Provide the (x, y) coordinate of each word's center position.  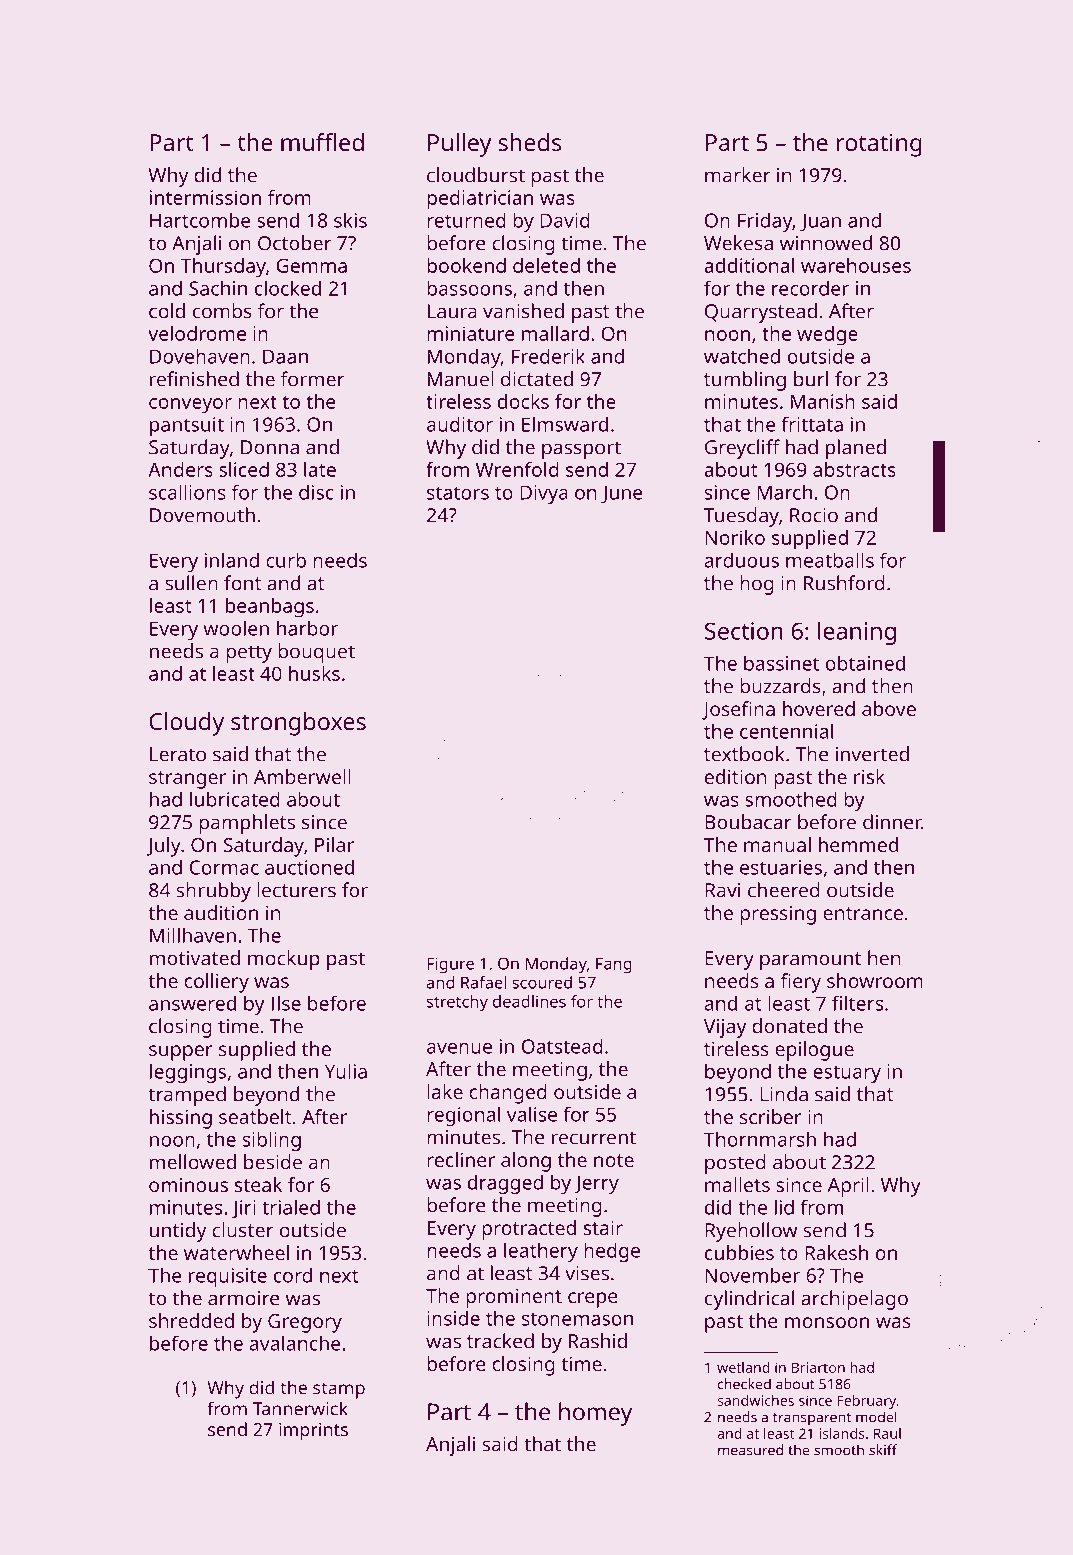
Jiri (244, 1209)
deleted (546, 265)
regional (463, 1116)
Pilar (334, 844)
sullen (191, 583)
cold (167, 311)
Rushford (844, 583)
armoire (244, 1298)
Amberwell (302, 776)
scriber (771, 1116)
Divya (544, 494)
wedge (827, 336)
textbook (744, 754)
